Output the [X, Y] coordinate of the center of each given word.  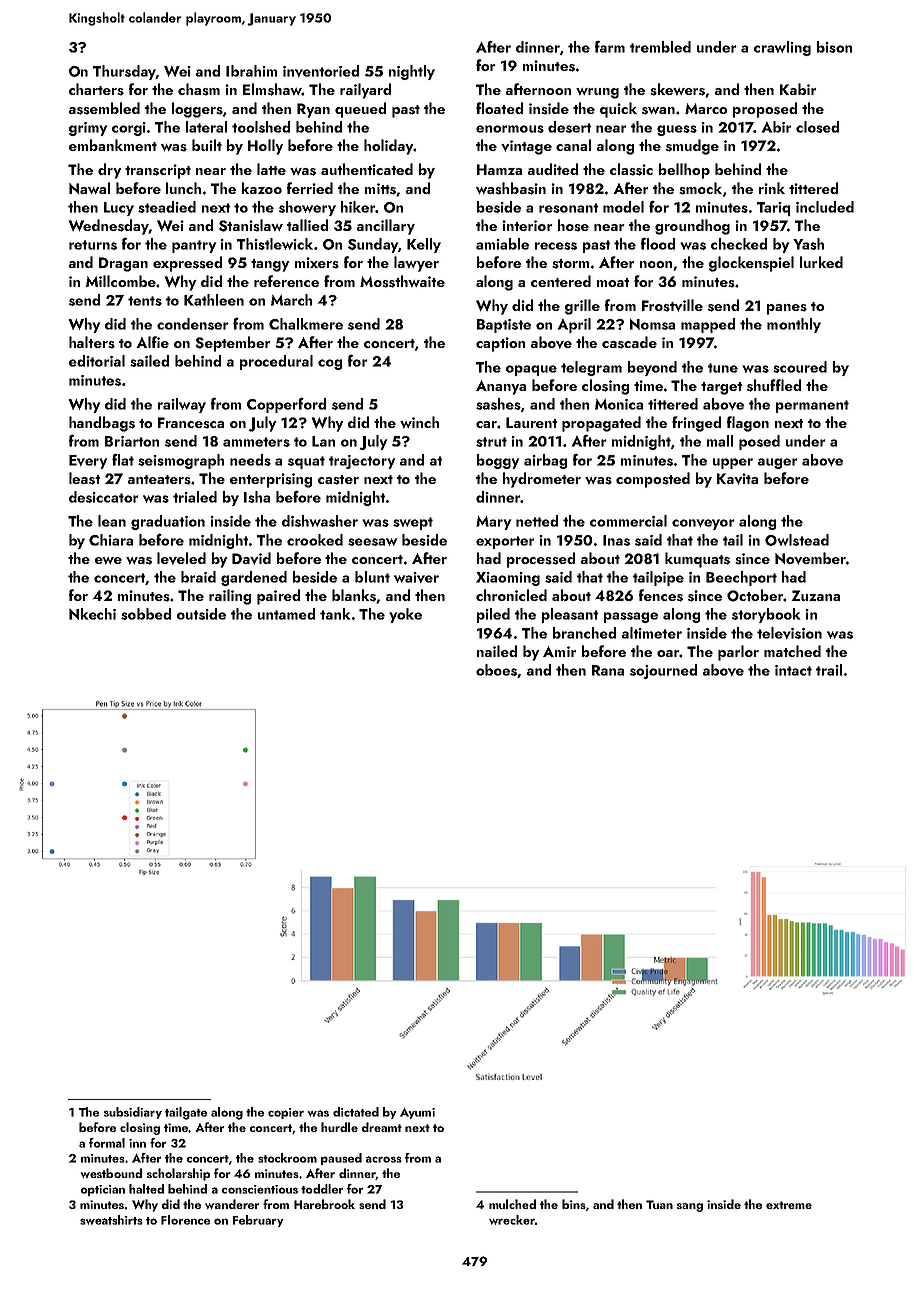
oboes [497, 671]
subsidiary [133, 1113]
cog [330, 364]
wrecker [512, 1220]
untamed [286, 614]
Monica [619, 404]
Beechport [741, 578]
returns [93, 245]
